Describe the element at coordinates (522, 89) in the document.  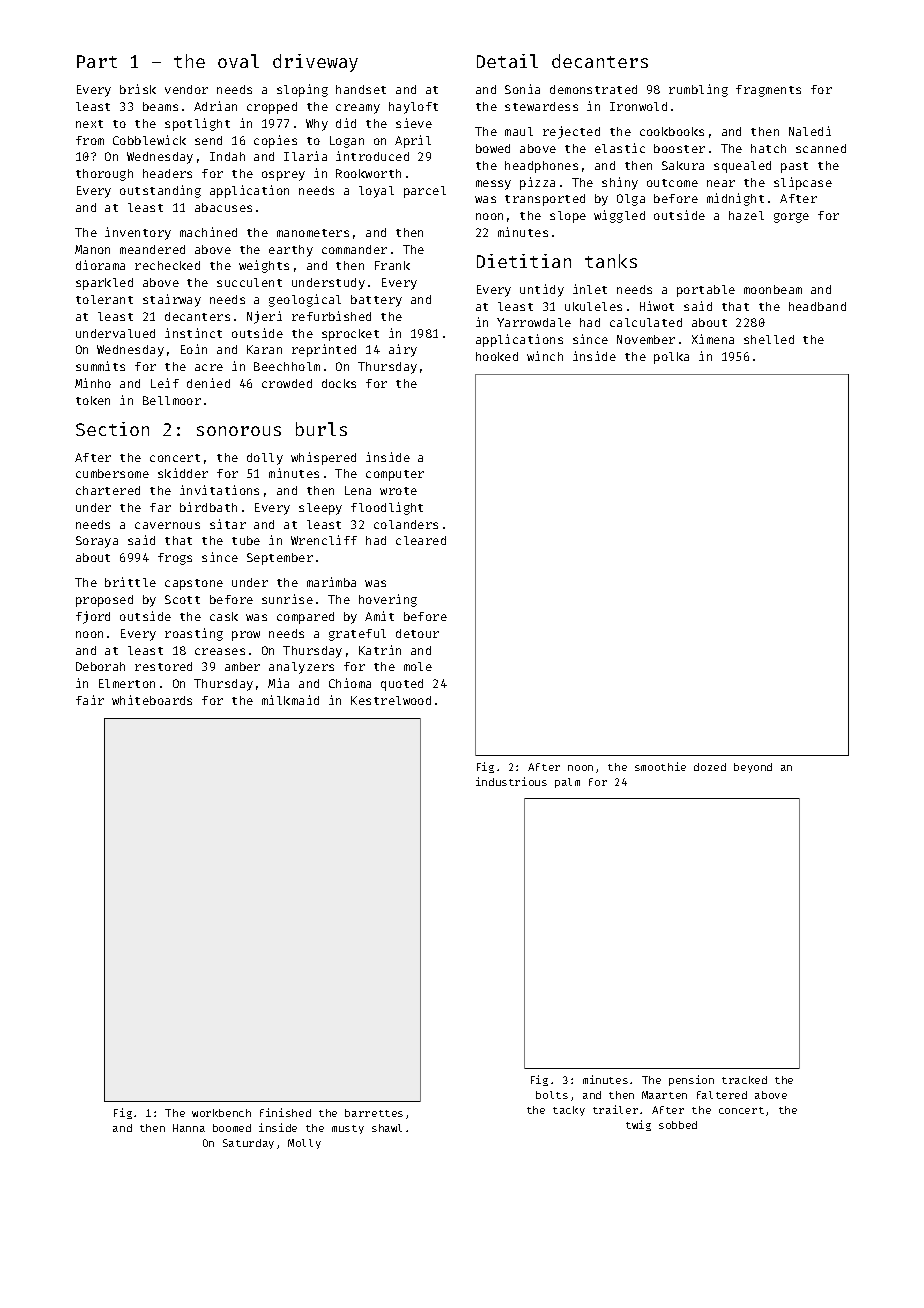
I see `Sonia` at that location.
